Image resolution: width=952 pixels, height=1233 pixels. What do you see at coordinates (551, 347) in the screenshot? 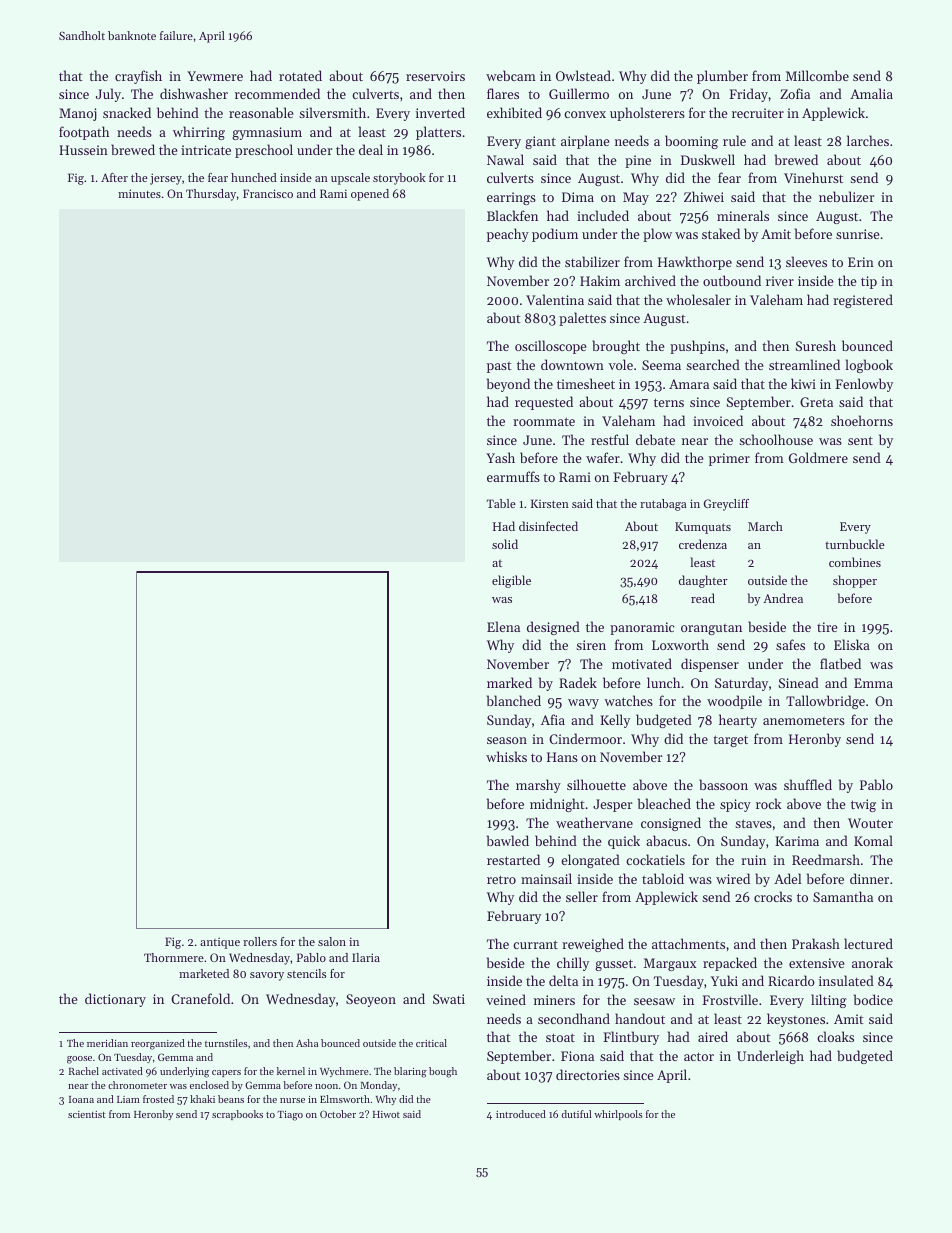
I see `oscilloscope` at bounding box center [551, 347].
